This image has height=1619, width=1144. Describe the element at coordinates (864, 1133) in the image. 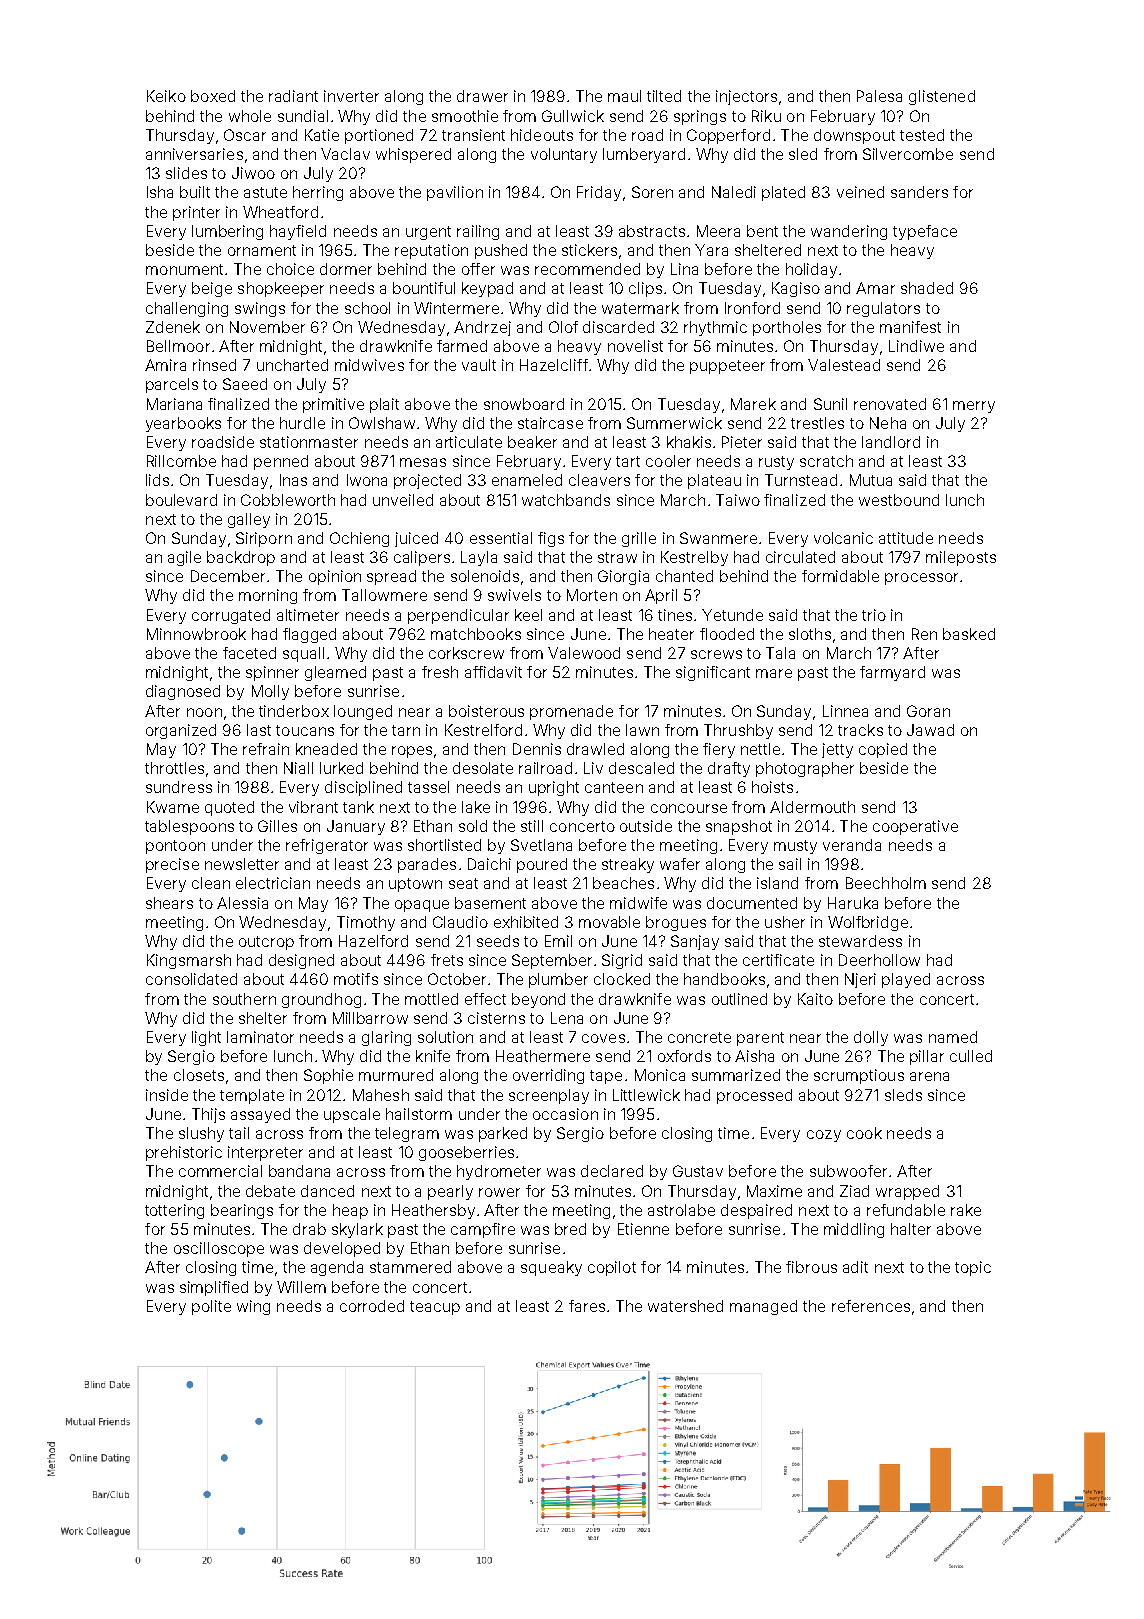

I see `cook` at that location.
